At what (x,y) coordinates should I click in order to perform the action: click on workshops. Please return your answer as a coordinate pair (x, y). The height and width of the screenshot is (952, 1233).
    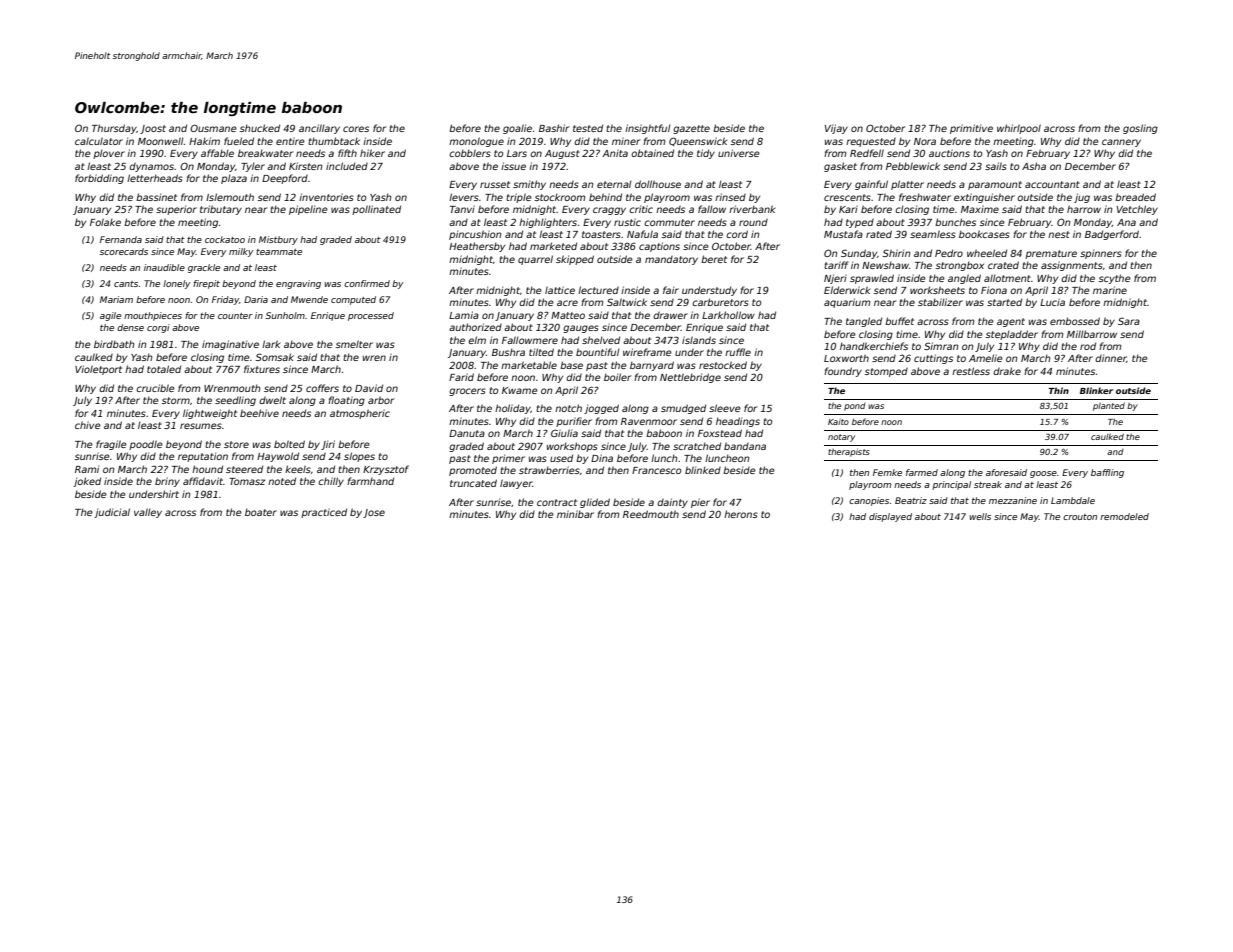
    Looking at the image, I should click on (572, 447).
